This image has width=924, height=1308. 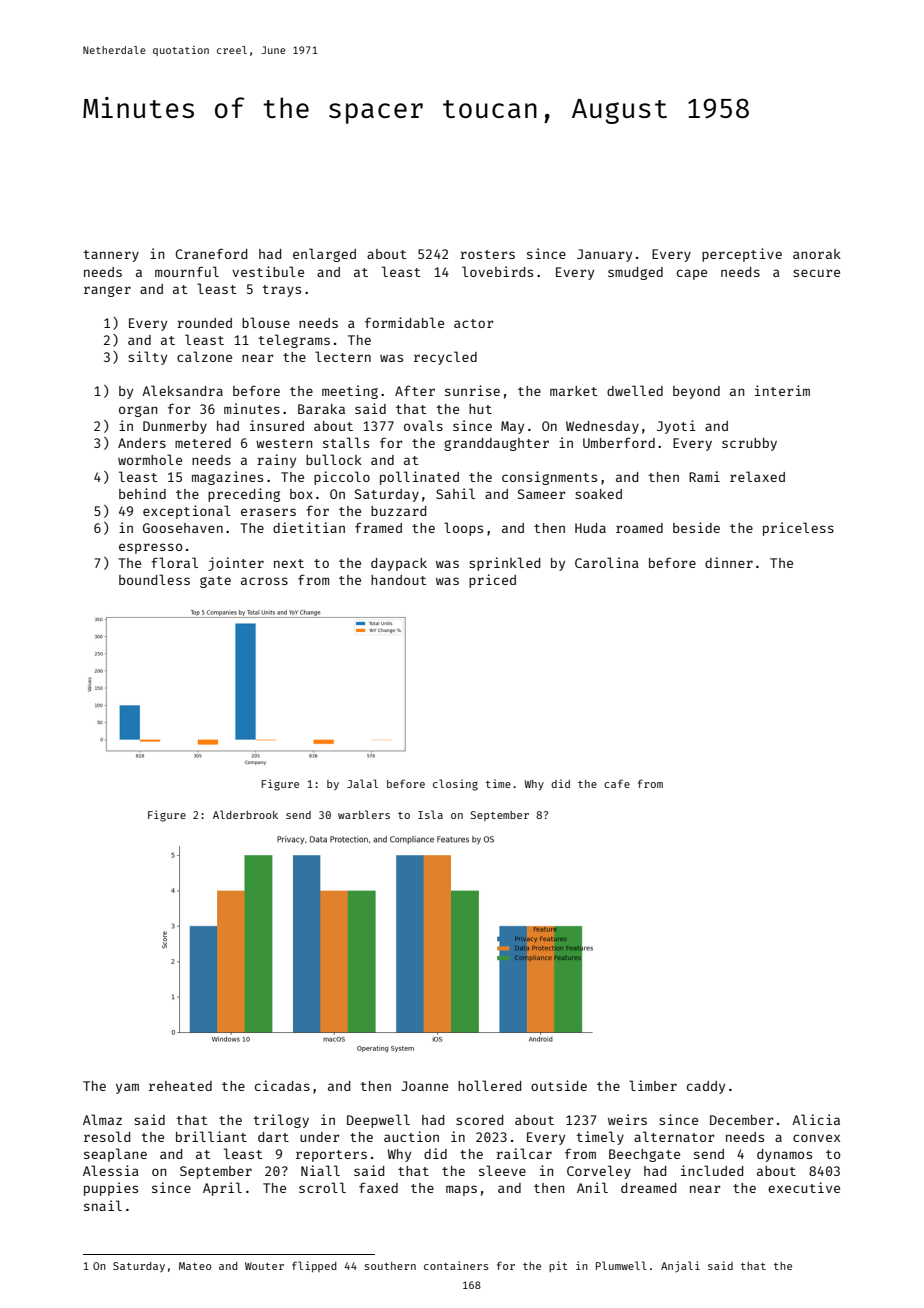 I want to click on containers, so click(x=456, y=1265).
